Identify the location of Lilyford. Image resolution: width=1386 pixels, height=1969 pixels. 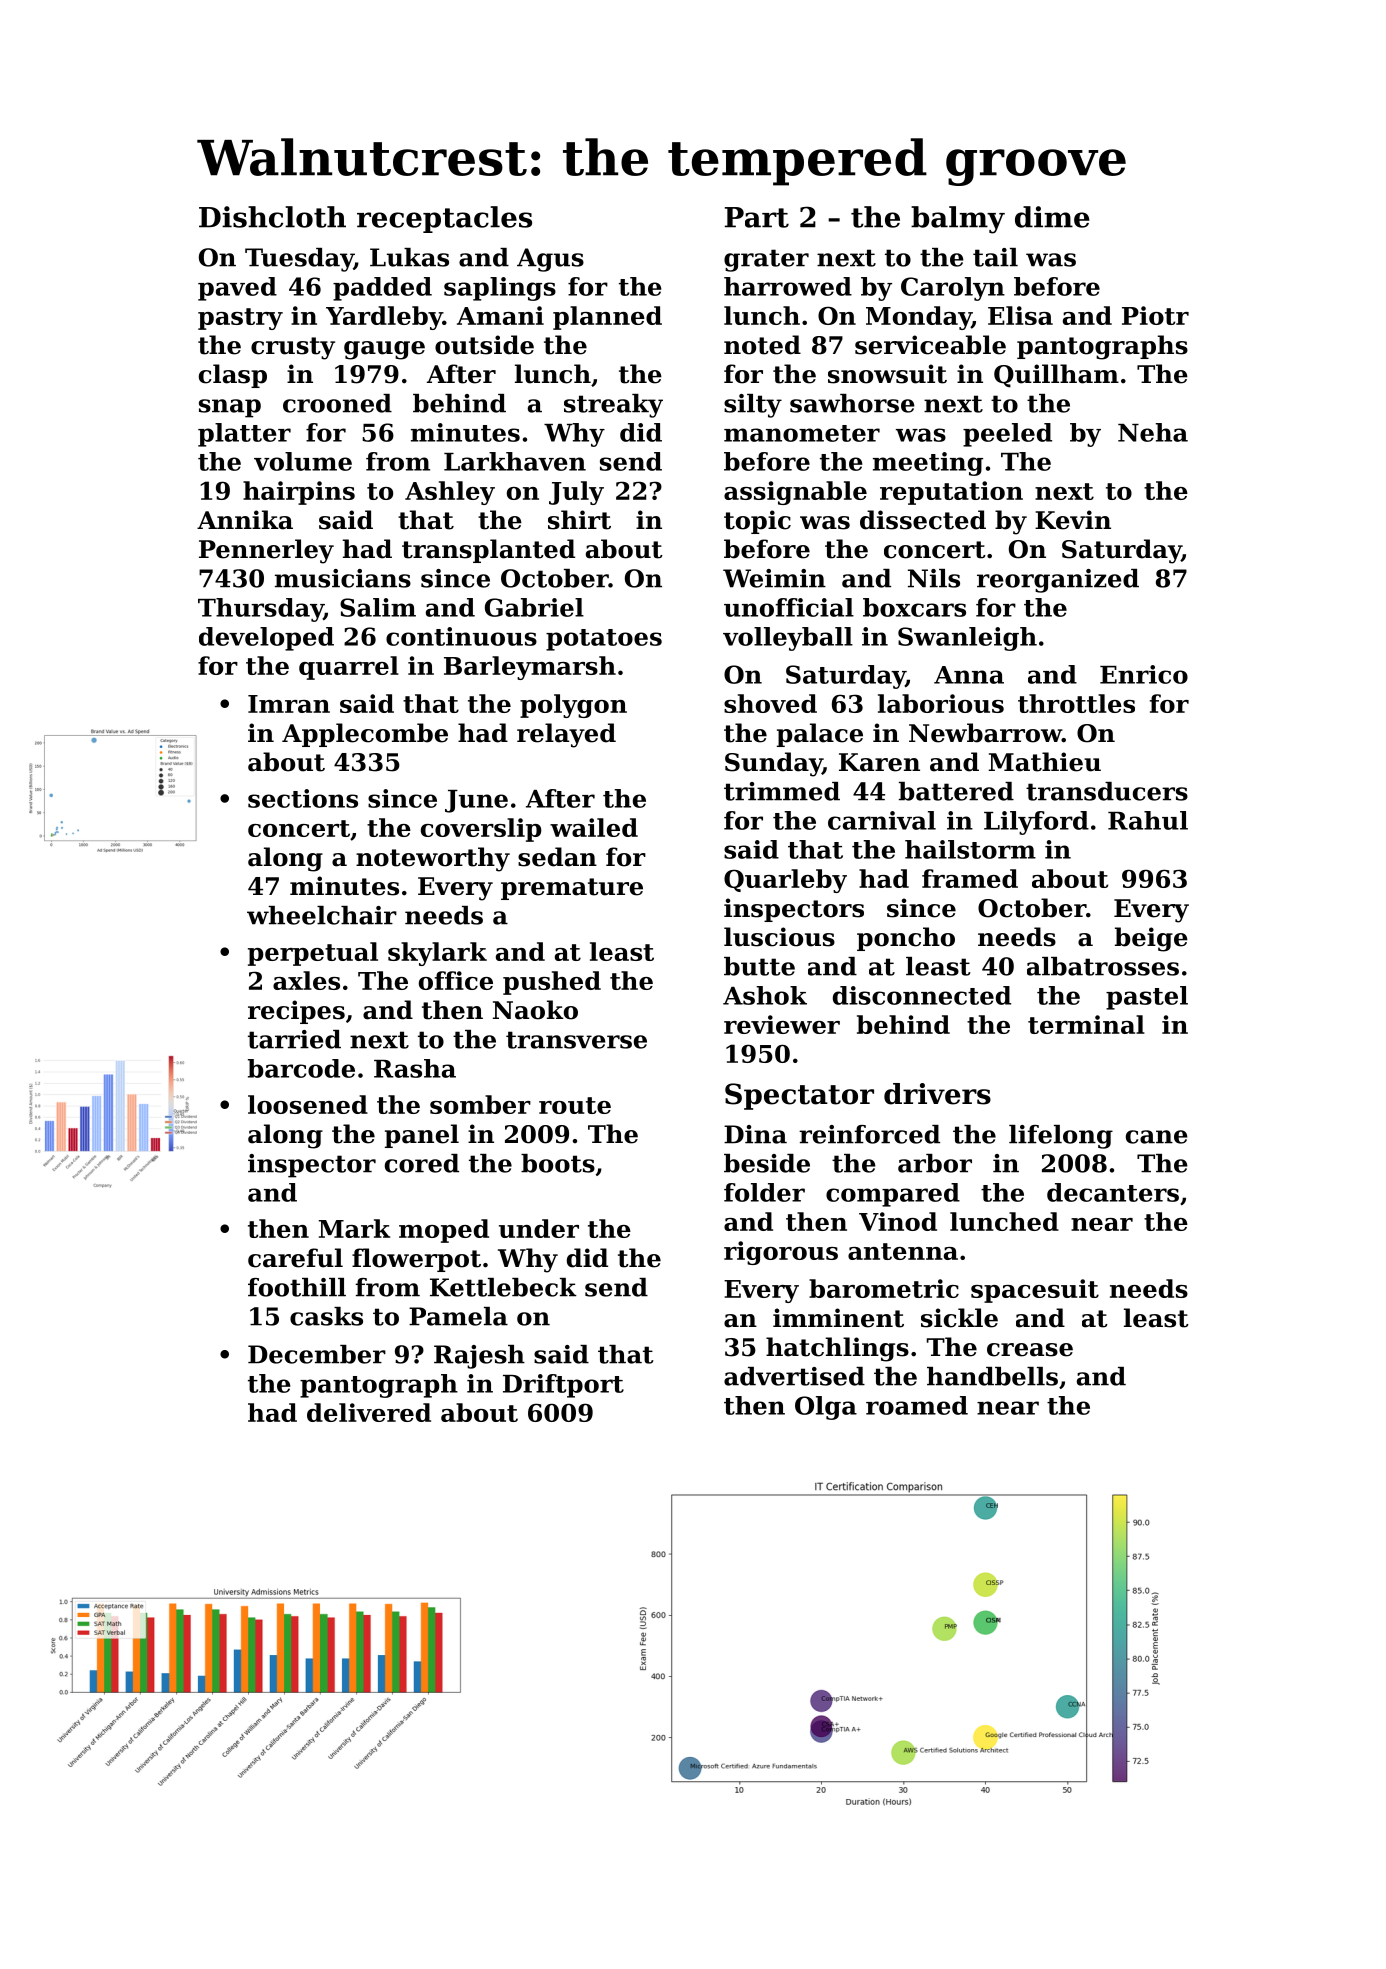
(1036, 823).
